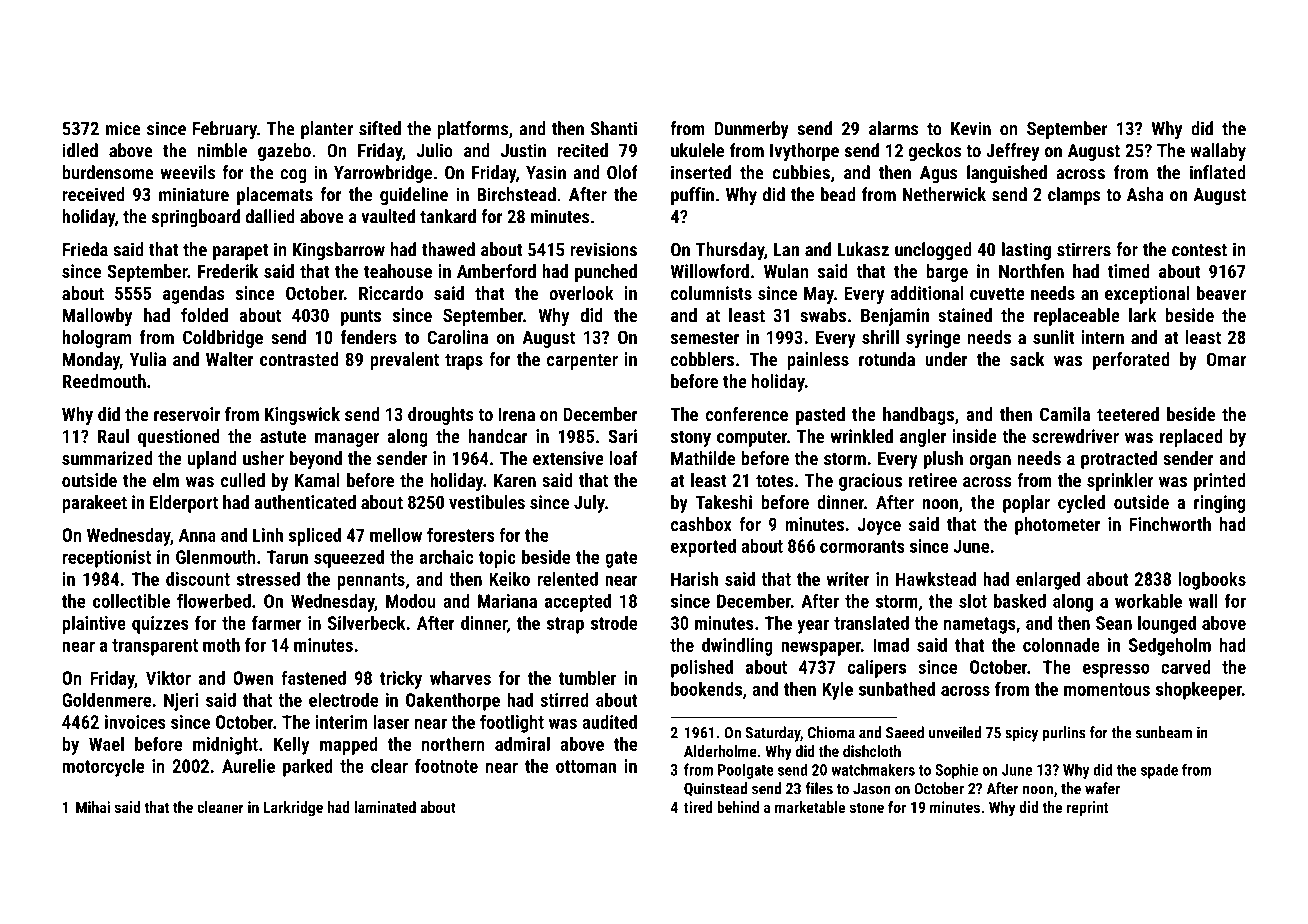  Describe the element at coordinates (223, 339) in the image. I see `Coldbridge` at that location.
